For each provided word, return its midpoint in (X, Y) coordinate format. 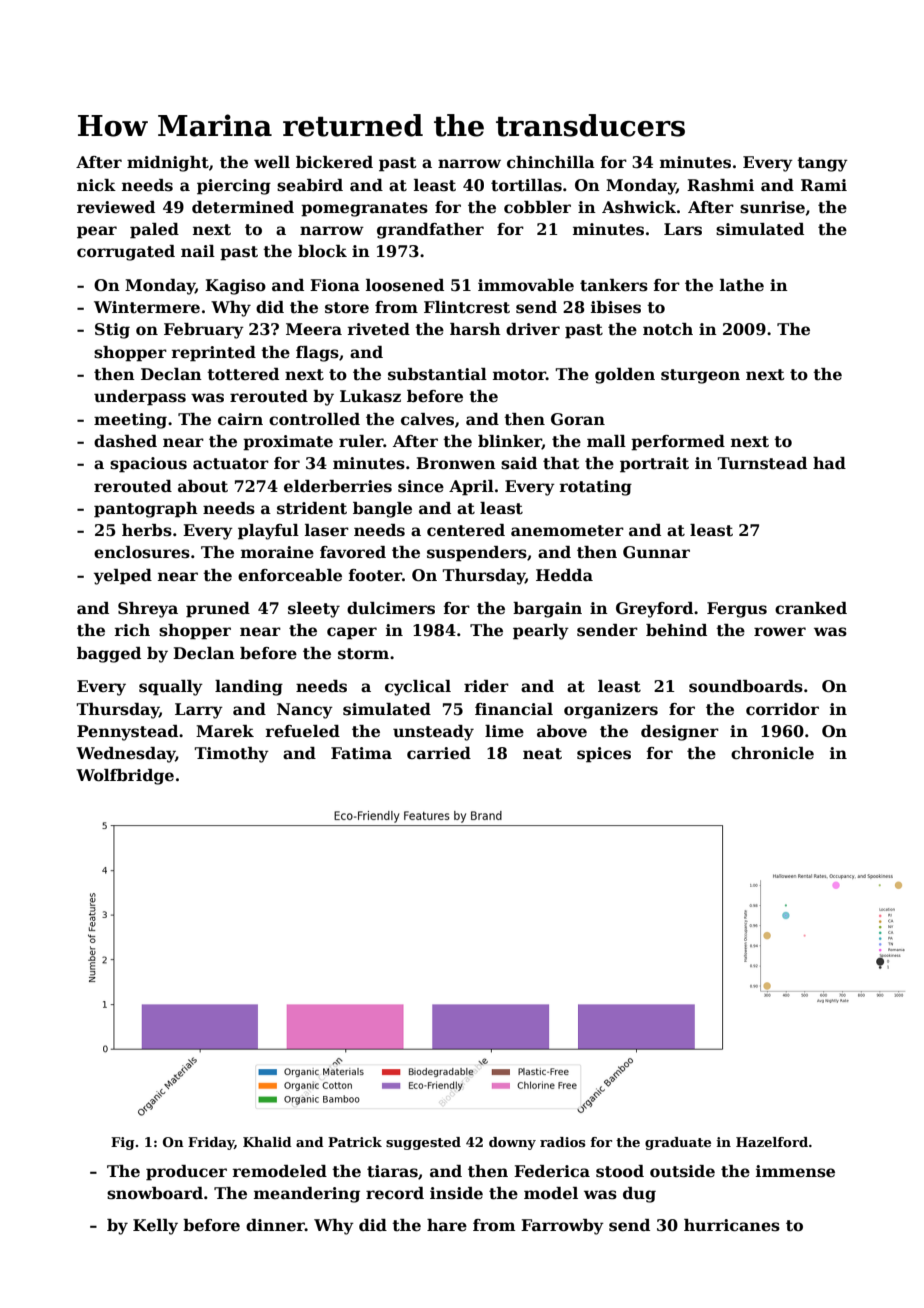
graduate (678, 1143)
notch (668, 329)
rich (132, 630)
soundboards (746, 686)
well (272, 162)
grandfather (430, 231)
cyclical (418, 688)
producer (186, 1173)
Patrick (355, 1142)
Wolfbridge (125, 777)
